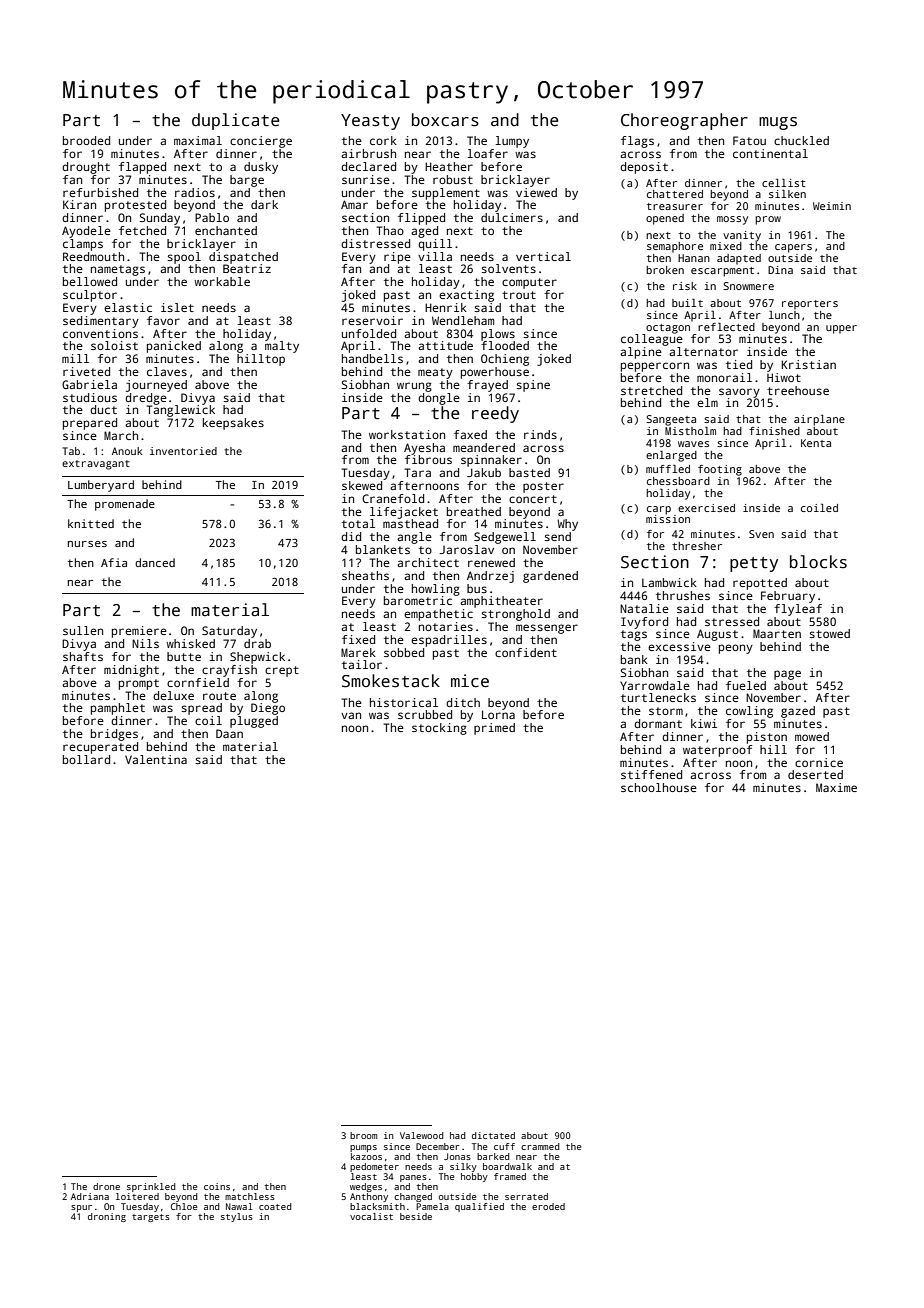  Describe the element at coordinates (257, 643) in the page. I see `drab` at that location.
